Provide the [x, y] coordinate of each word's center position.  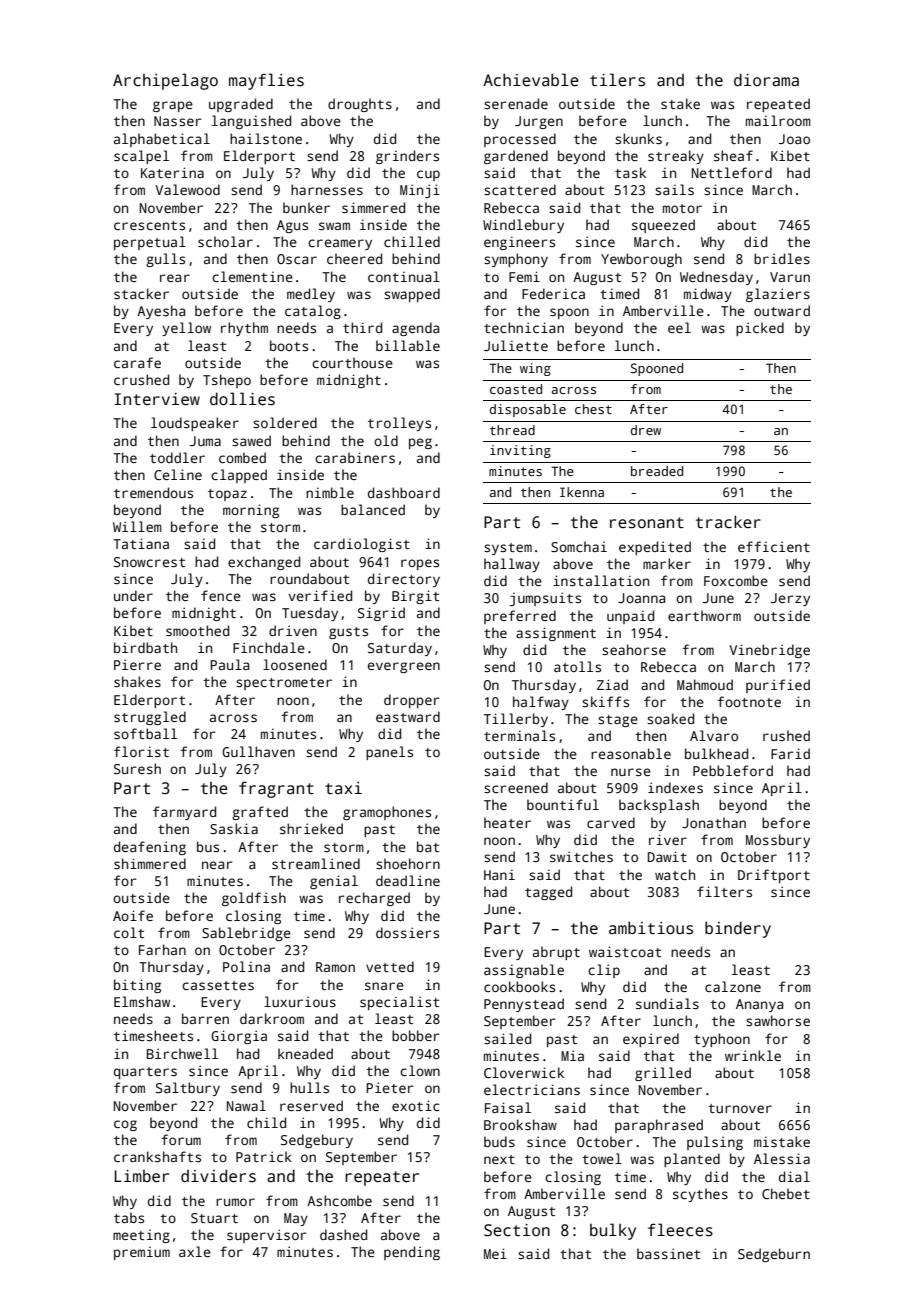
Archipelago [165, 81]
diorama [766, 80]
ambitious [651, 928]
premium [142, 1253]
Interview [157, 399]
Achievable [531, 80]
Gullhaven [258, 751]
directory [404, 580]
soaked [670, 718]
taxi [343, 788]
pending [412, 1253]
